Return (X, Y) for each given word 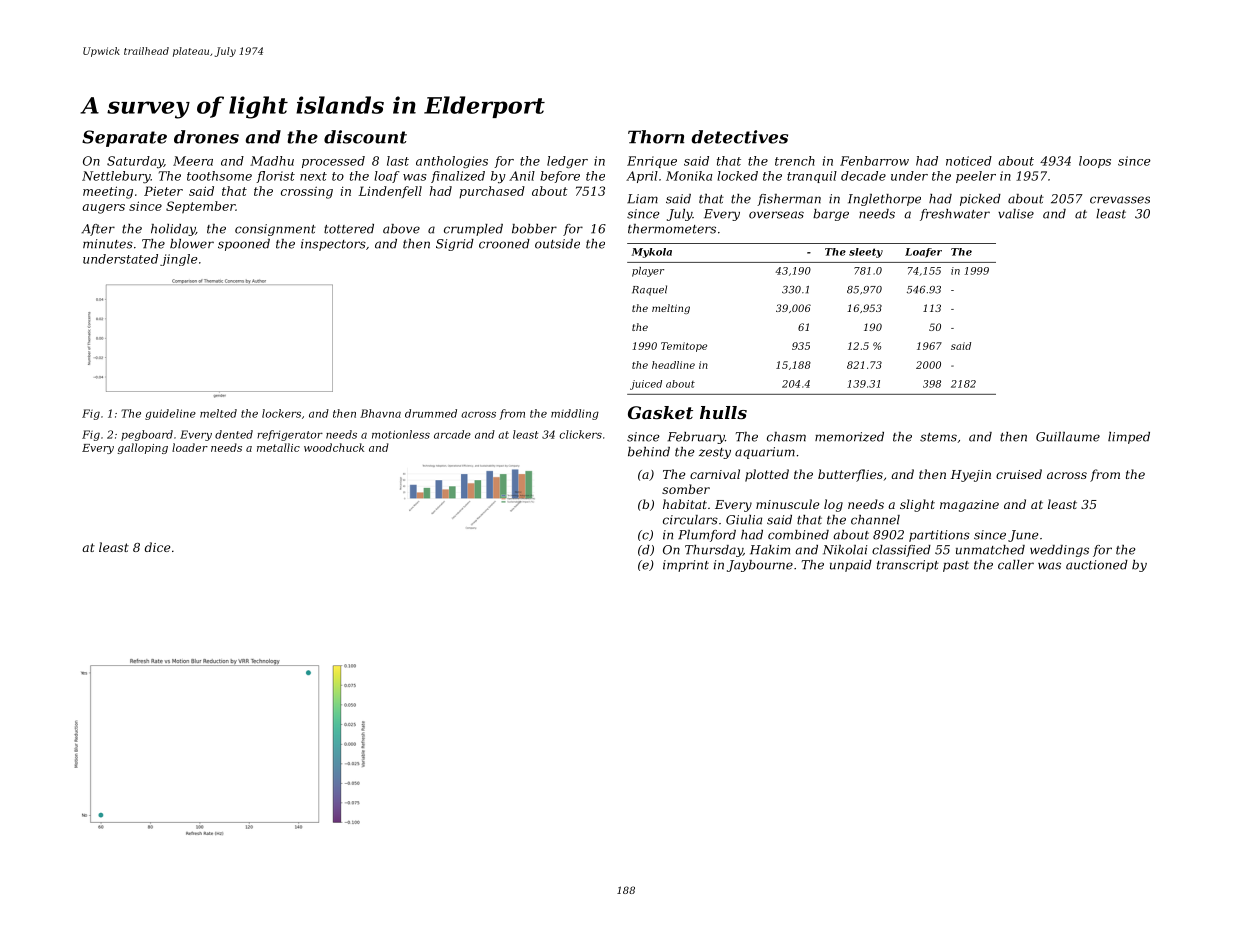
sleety (866, 253)
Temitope (684, 347)
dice (157, 547)
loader (190, 447)
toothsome (219, 176)
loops (1095, 162)
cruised (1019, 474)
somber (686, 489)
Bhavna (380, 413)
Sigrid (455, 245)
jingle (179, 260)
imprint (686, 566)
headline (673, 365)
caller (1016, 565)
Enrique (652, 162)
